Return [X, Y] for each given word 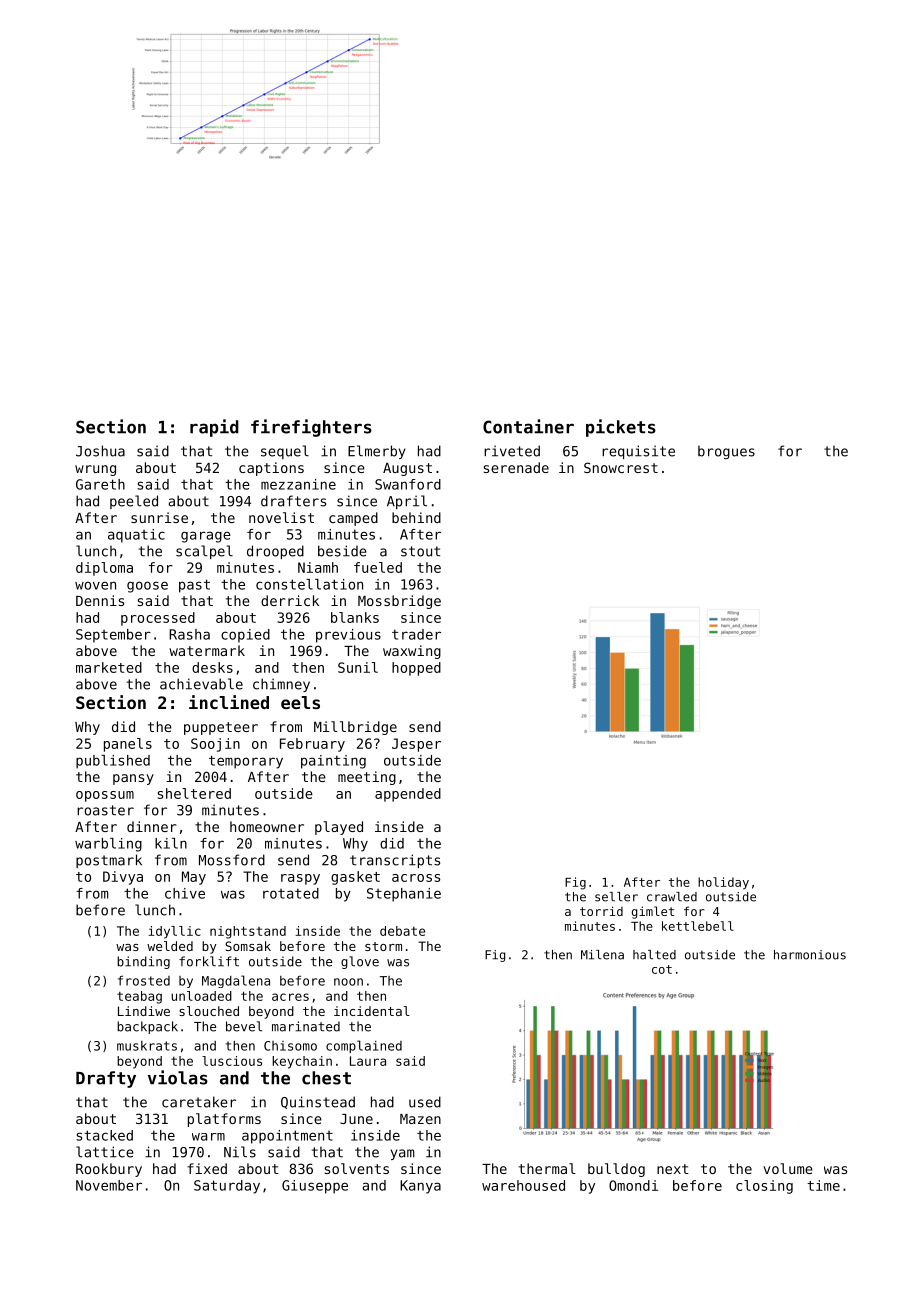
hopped [416, 669]
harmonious [810, 955]
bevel [244, 1026]
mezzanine [298, 484]
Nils [240, 1152]
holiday [723, 883]
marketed [109, 667]
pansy [133, 779]
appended [408, 795]
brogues [726, 452]
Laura [368, 1061]
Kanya [420, 1187]
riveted [512, 451]
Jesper [416, 745]
